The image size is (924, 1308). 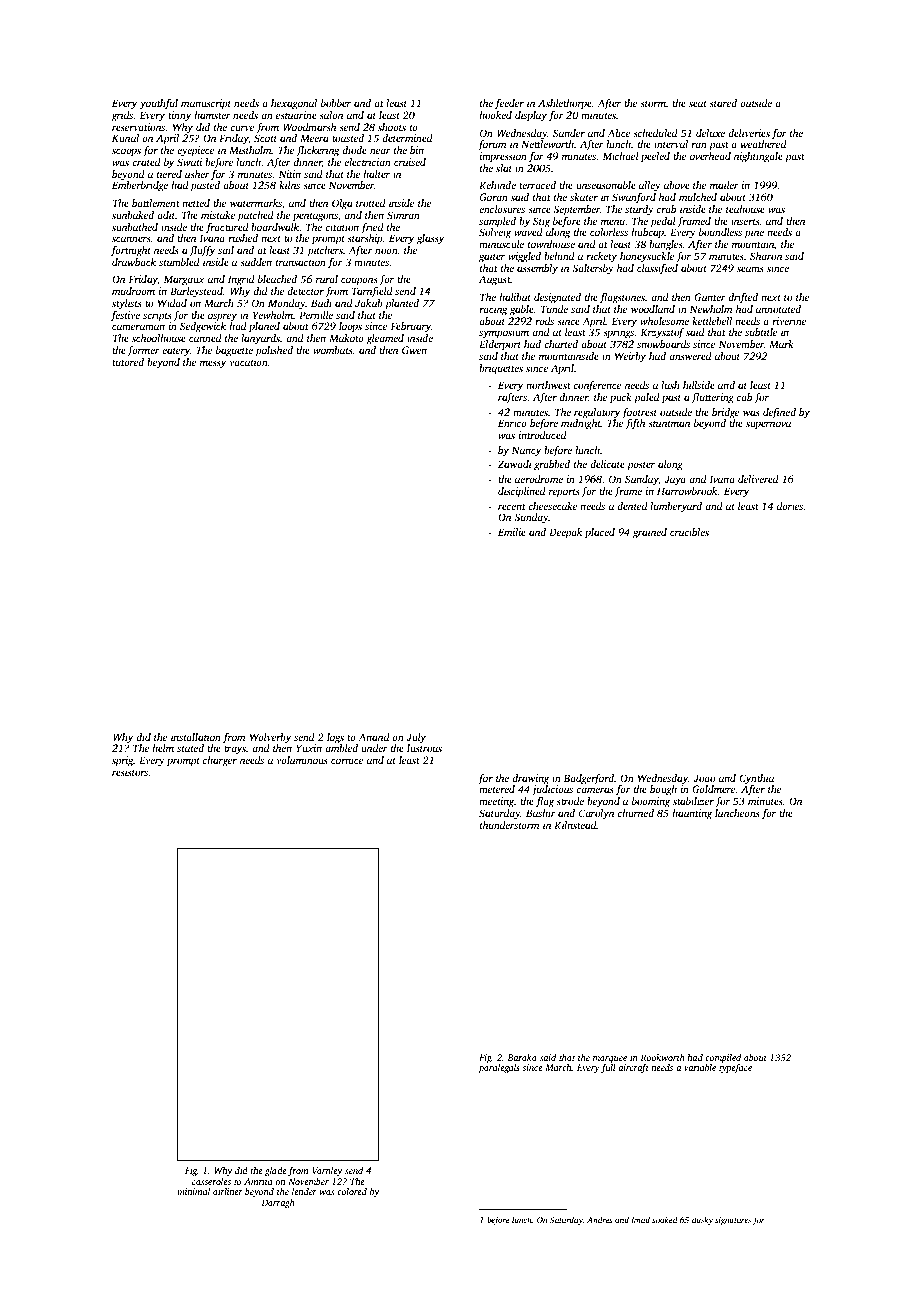 I want to click on defined, so click(x=779, y=413).
